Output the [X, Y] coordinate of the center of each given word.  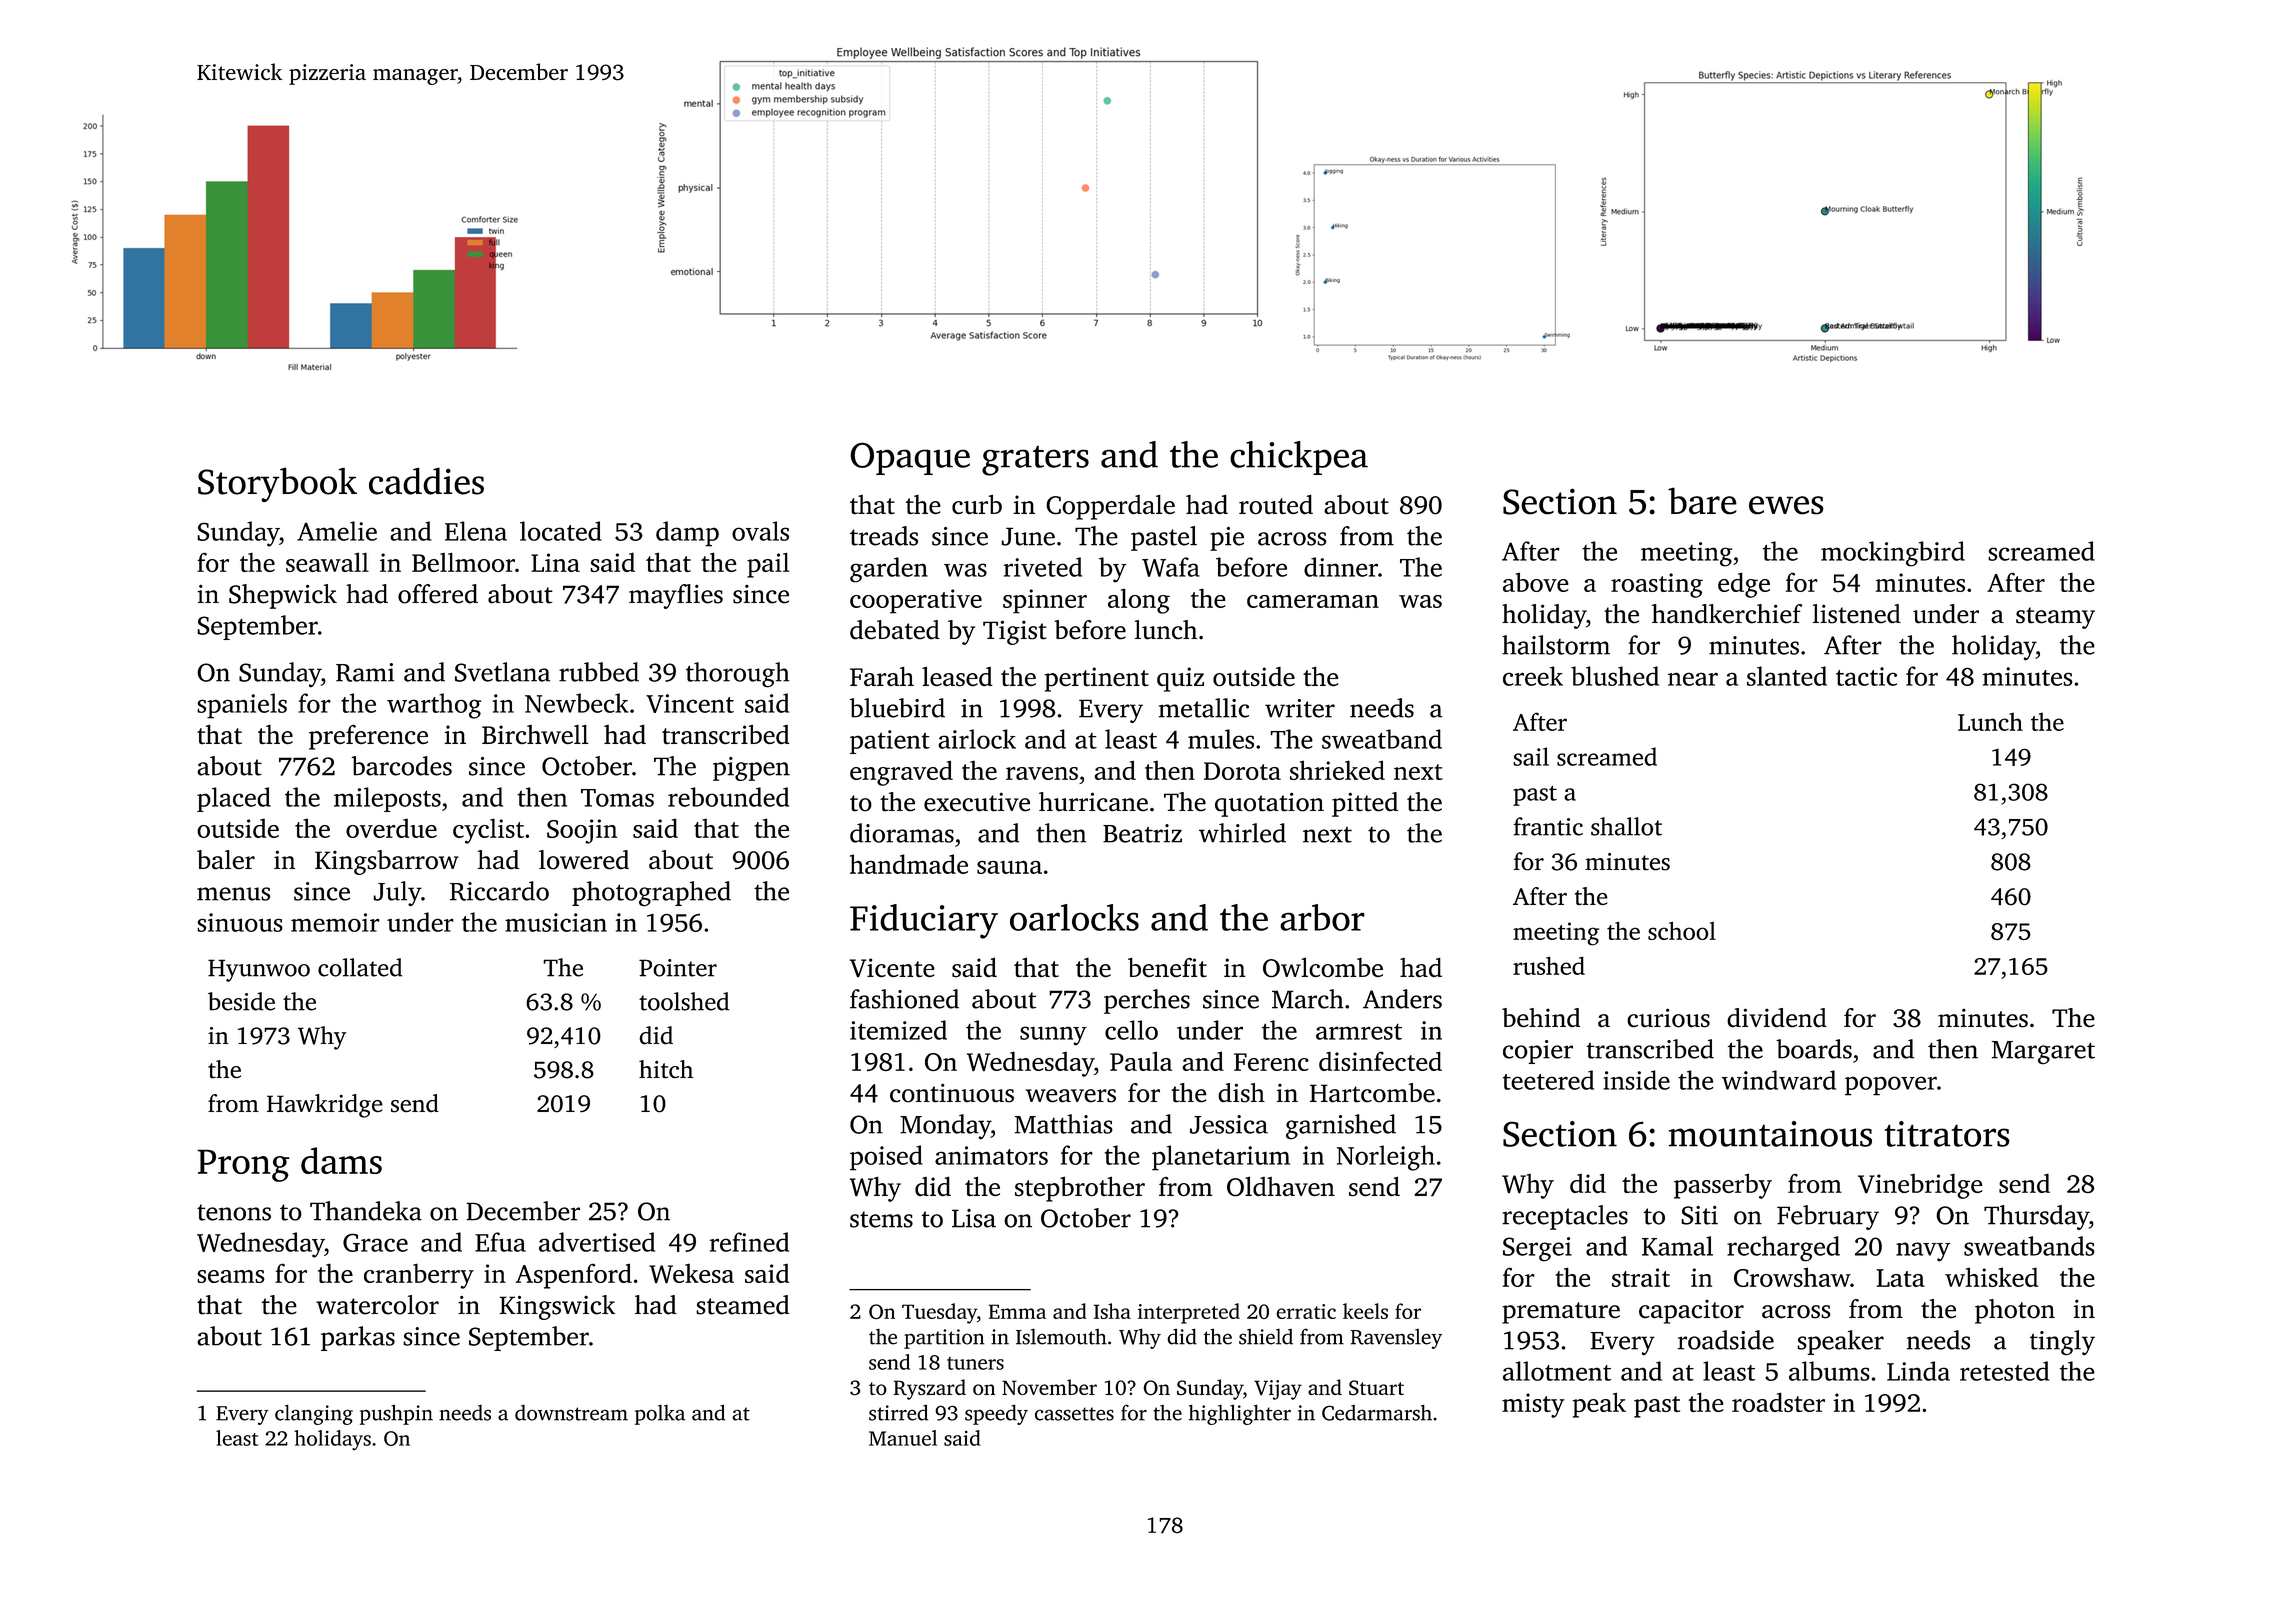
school [1682, 931]
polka [660, 1415]
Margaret [2043, 1053]
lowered [584, 860]
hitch [666, 1069]
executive [977, 802]
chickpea [1299, 458]
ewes [1786, 505]
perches [1147, 1001]
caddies [426, 481]
